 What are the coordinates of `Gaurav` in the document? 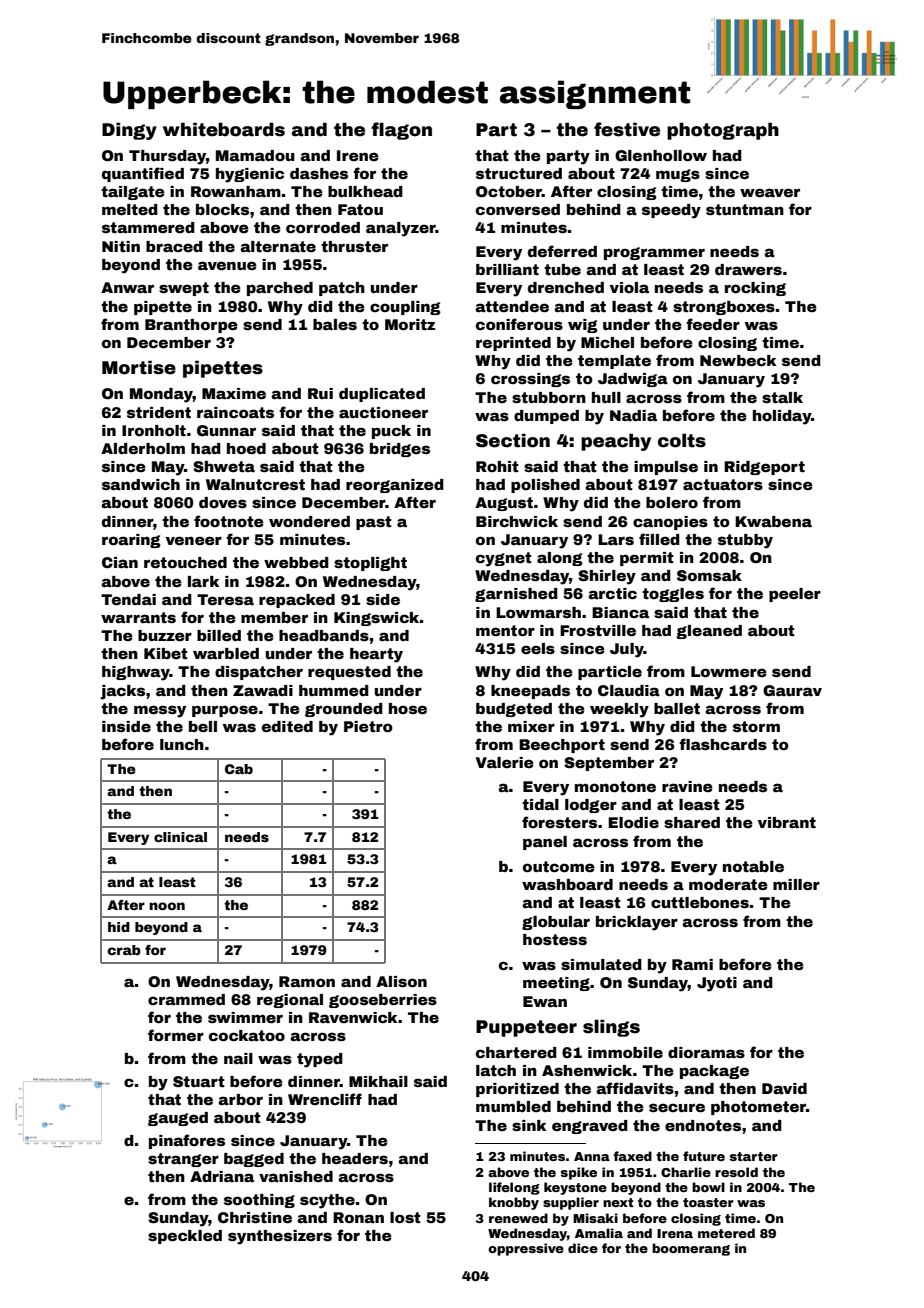 It's located at (792, 690).
